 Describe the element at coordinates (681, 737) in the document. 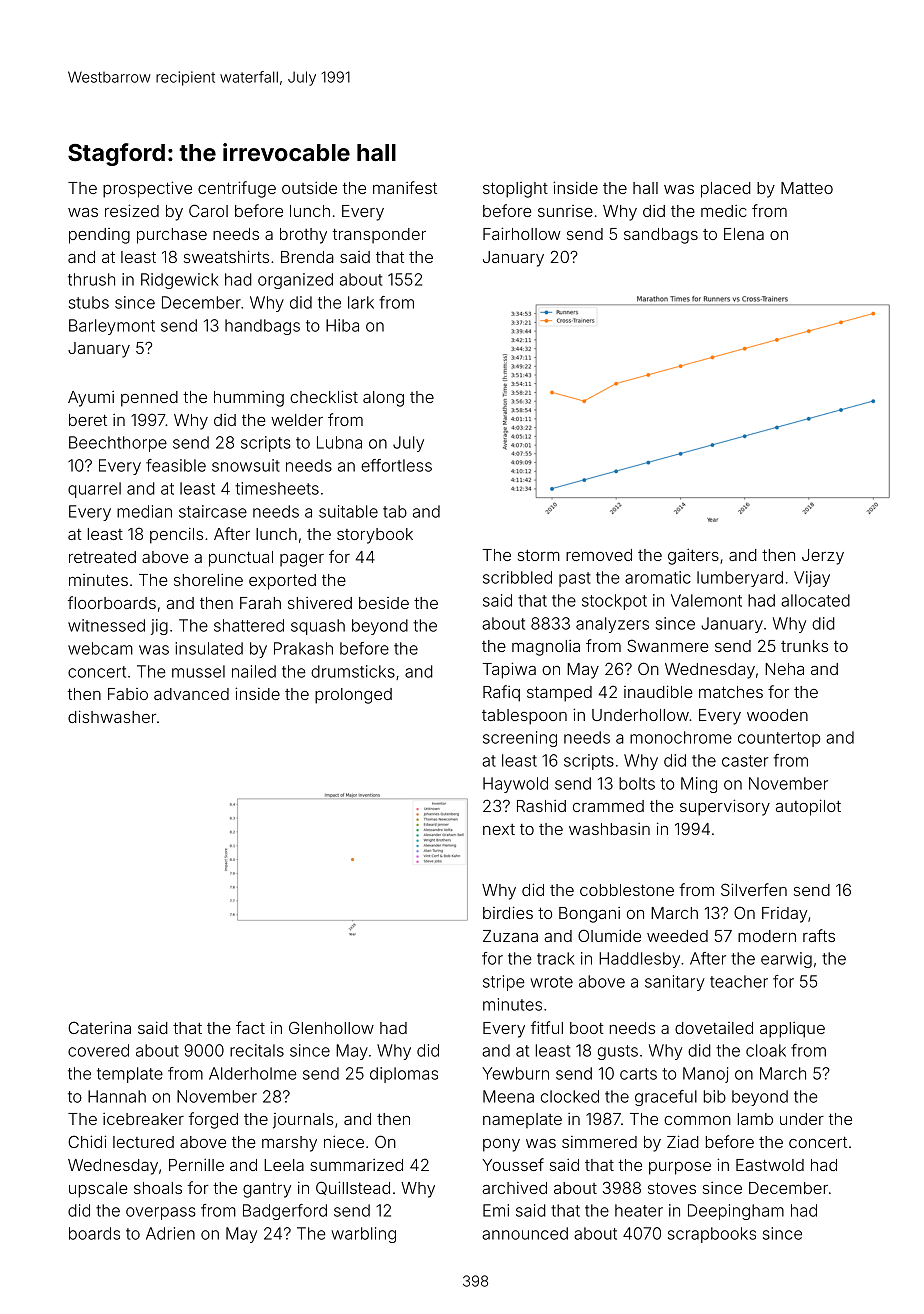

I see `monochrome` at that location.
